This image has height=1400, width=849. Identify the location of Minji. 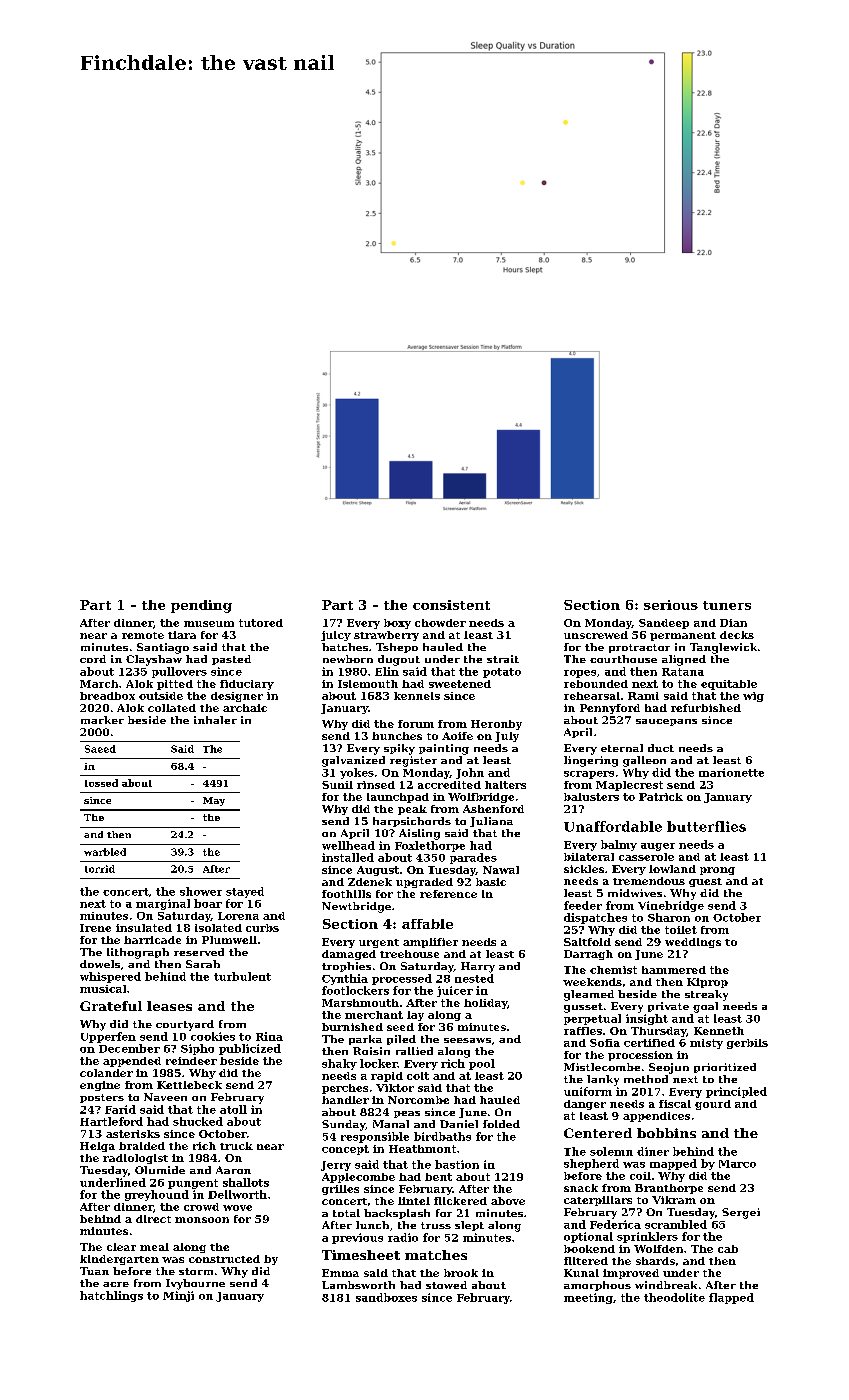
(178, 1296).
